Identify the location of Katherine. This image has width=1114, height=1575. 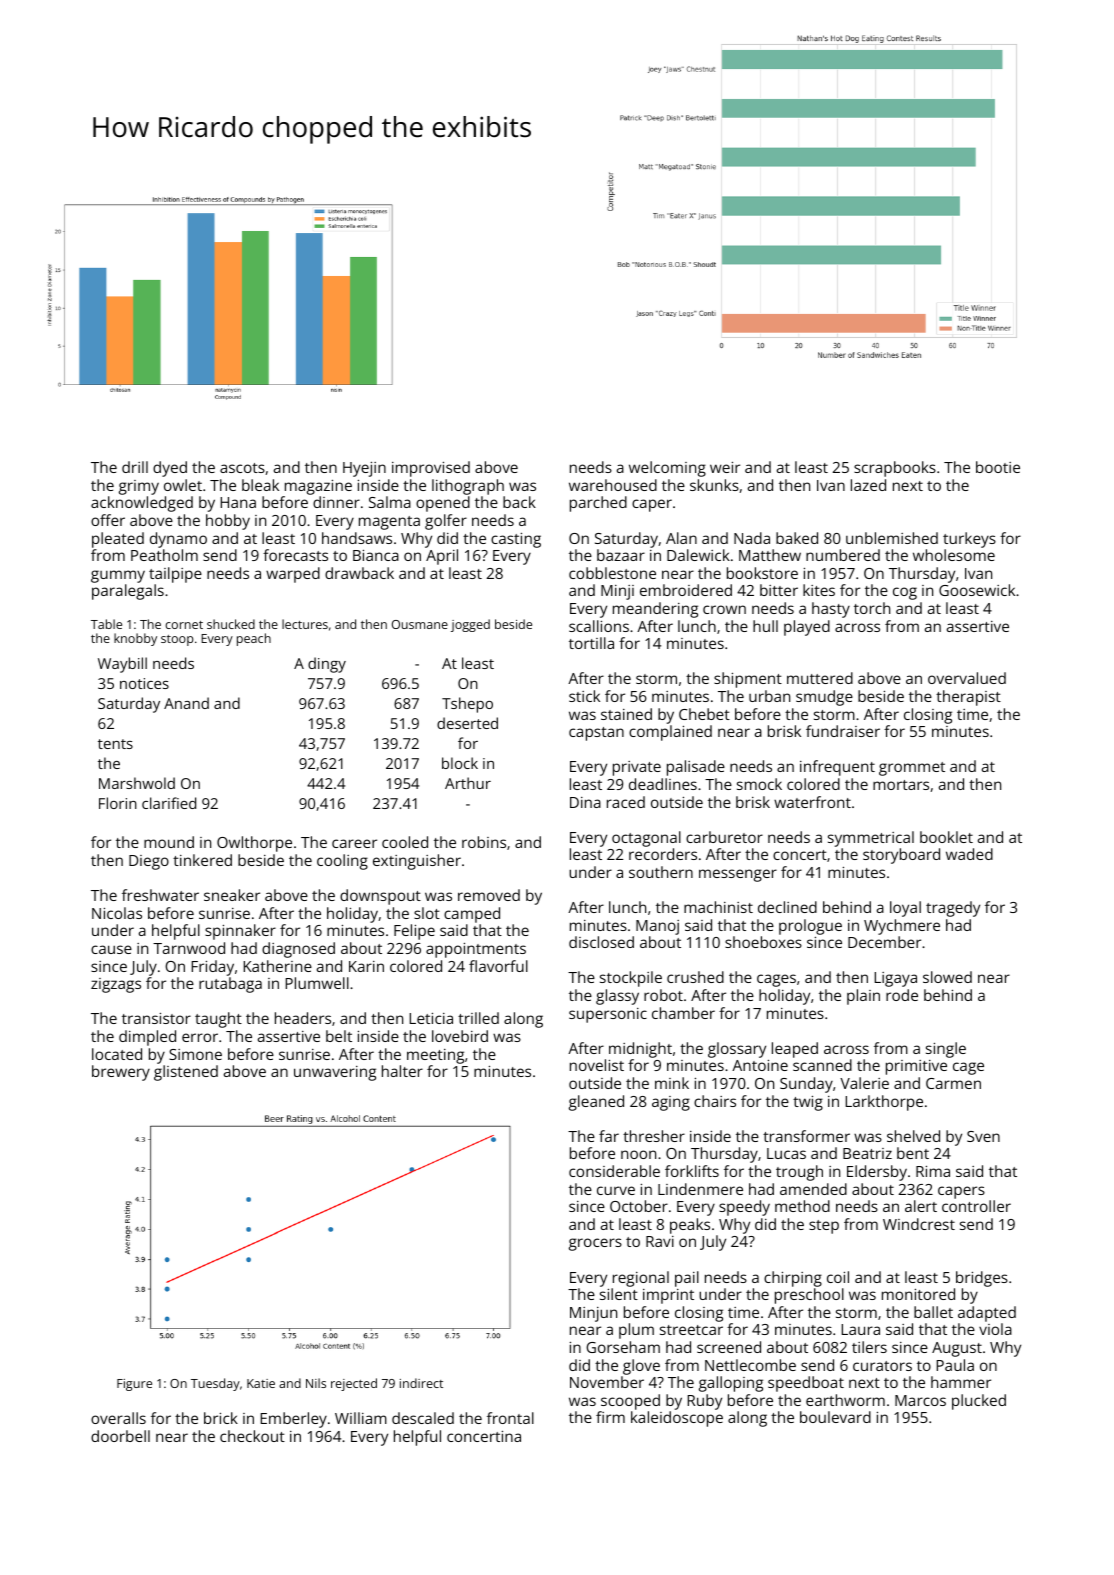
(278, 966).
